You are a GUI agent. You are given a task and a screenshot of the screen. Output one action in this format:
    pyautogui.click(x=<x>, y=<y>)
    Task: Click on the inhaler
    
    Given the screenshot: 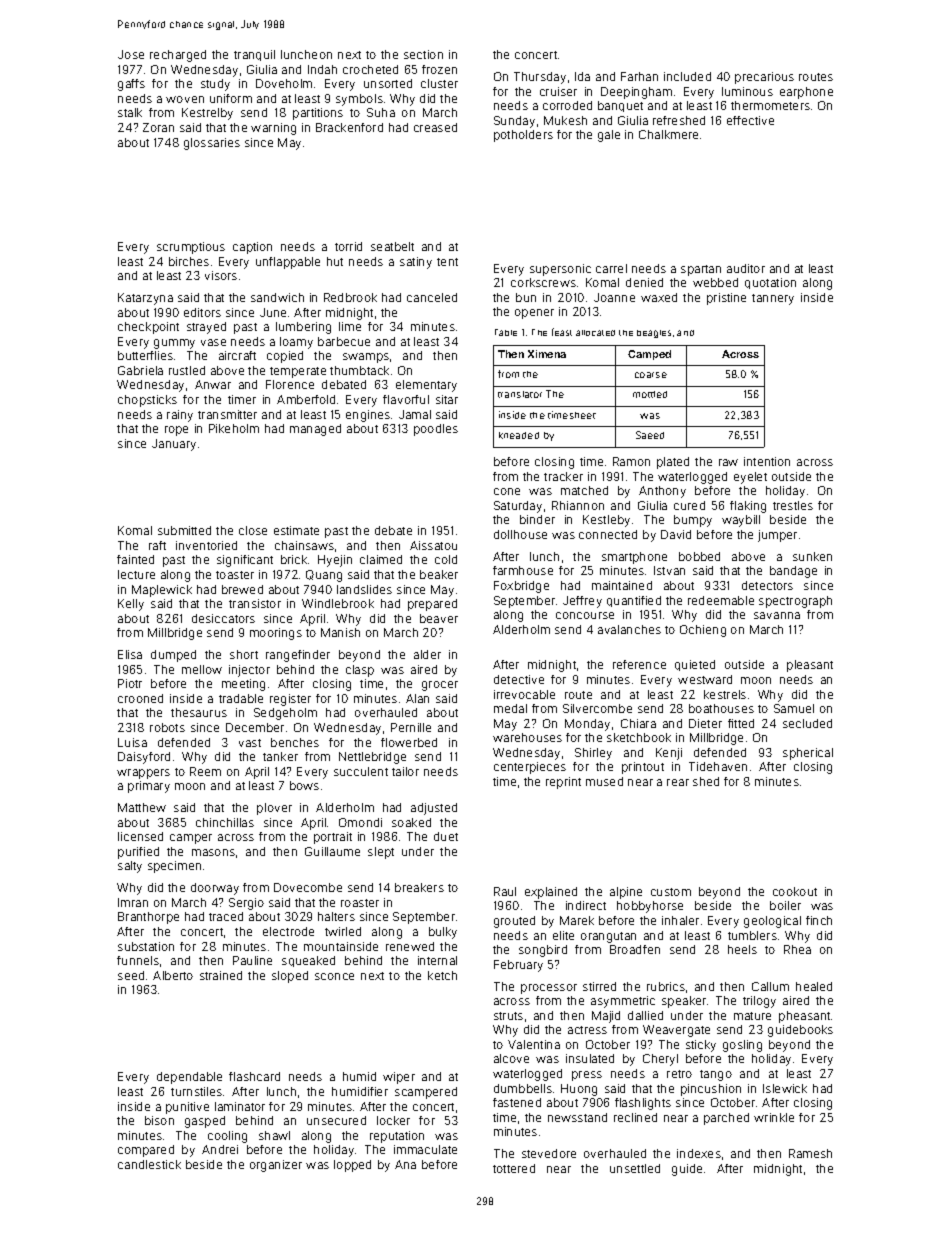 What is the action you would take?
    pyautogui.click(x=680, y=920)
